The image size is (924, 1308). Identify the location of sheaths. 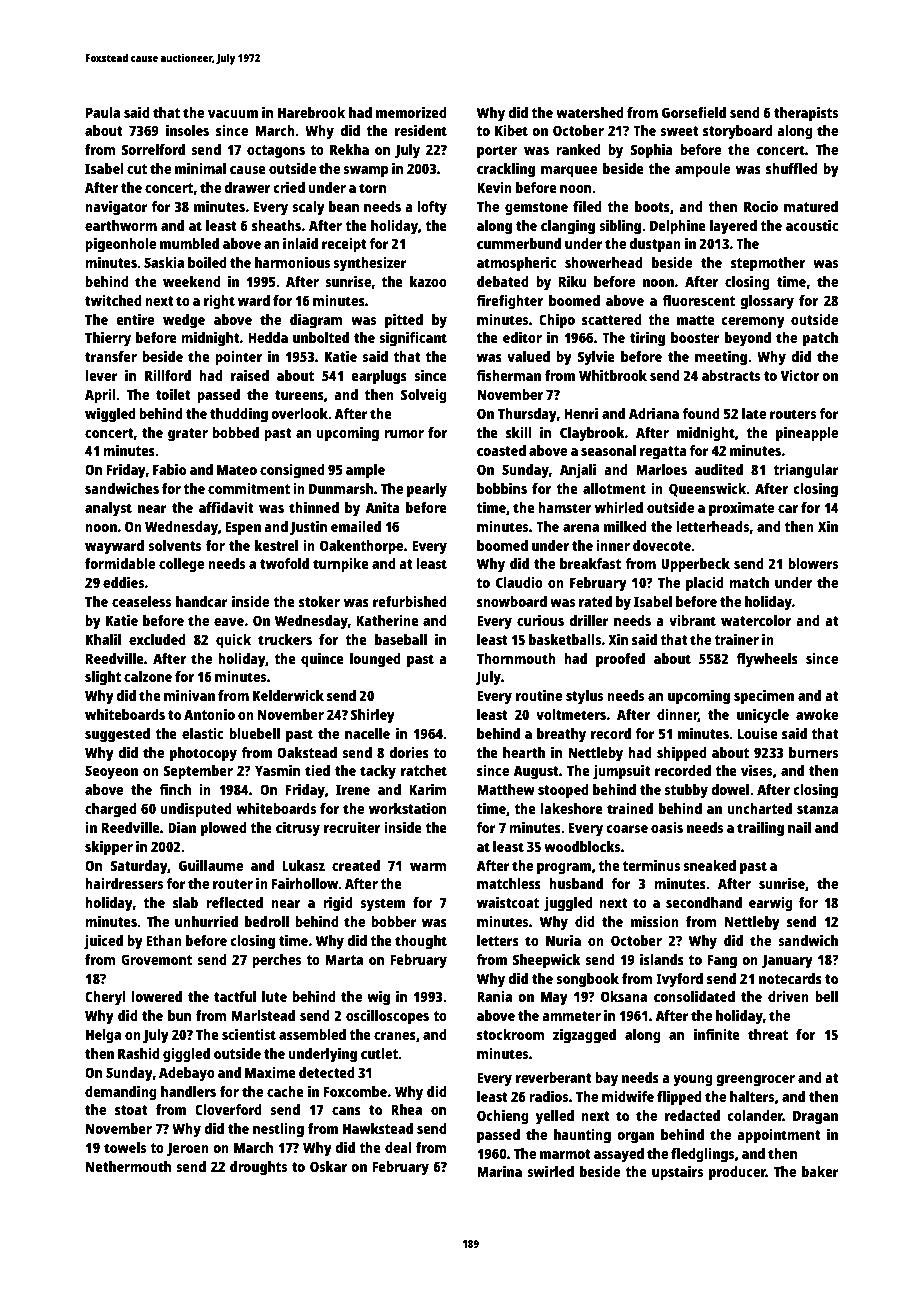
(276, 225).
